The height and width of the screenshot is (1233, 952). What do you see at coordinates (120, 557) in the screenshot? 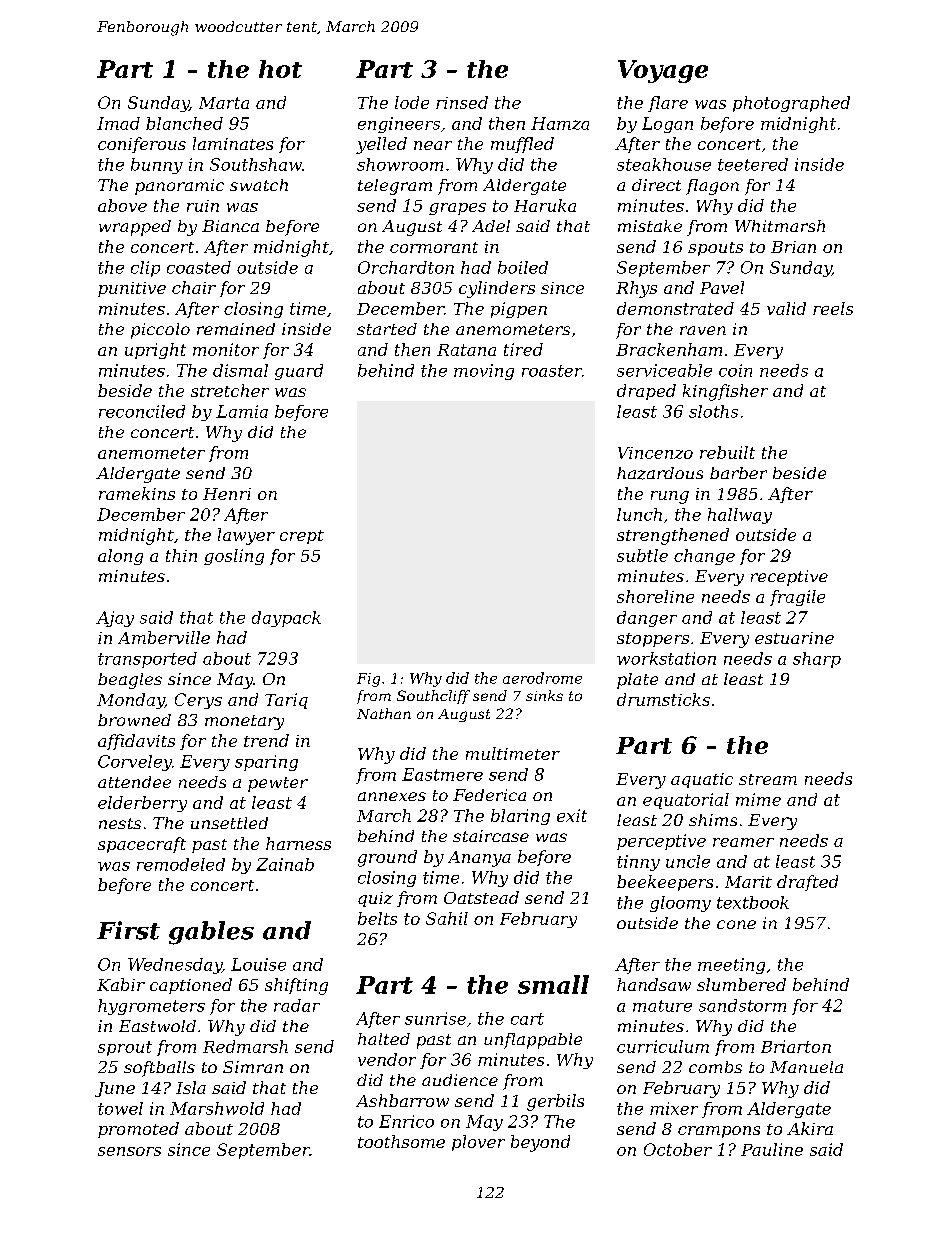
I see `along` at bounding box center [120, 557].
